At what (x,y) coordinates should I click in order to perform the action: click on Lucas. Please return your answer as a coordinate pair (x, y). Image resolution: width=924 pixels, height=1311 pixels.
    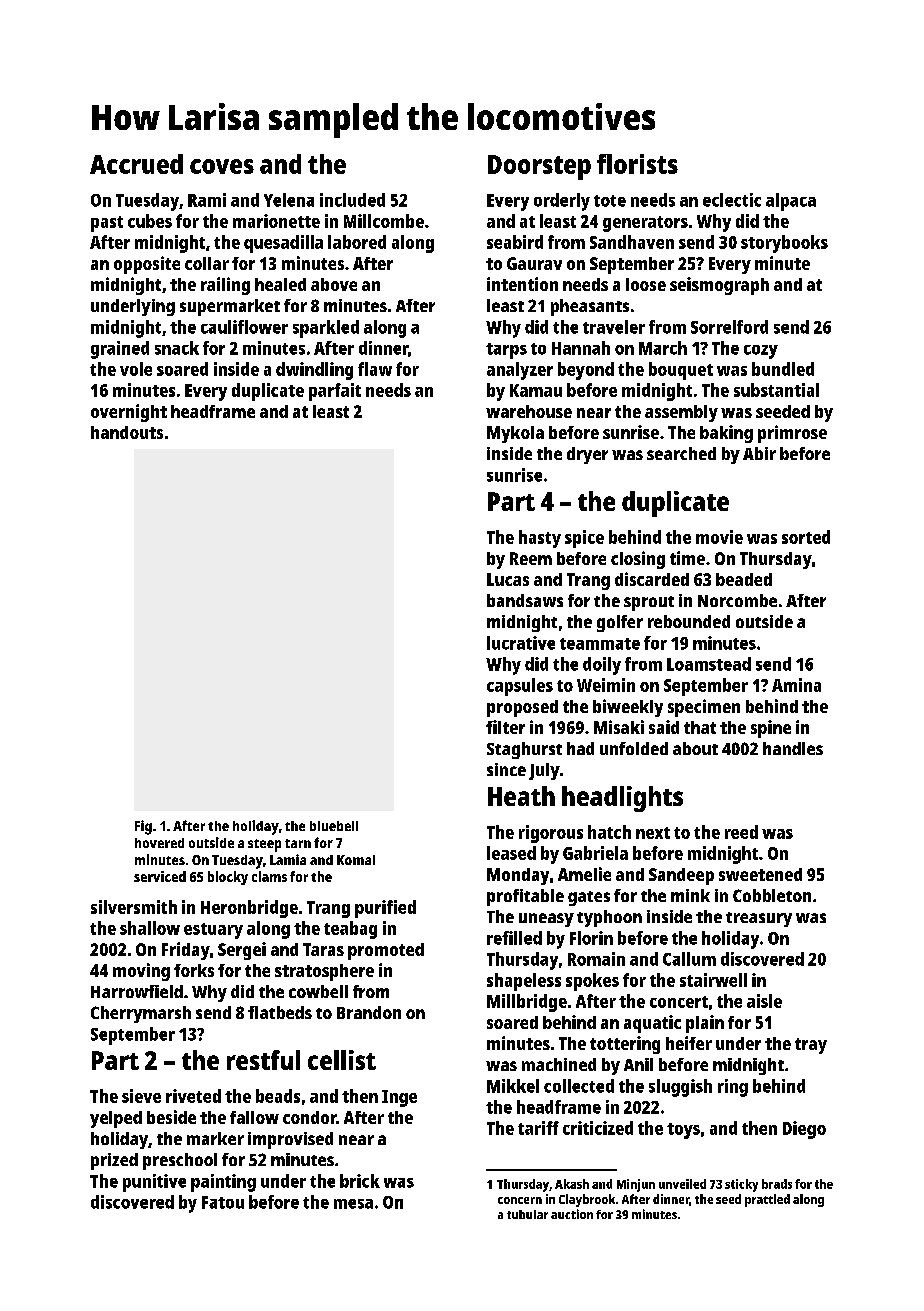
    Looking at the image, I should click on (508, 579).
